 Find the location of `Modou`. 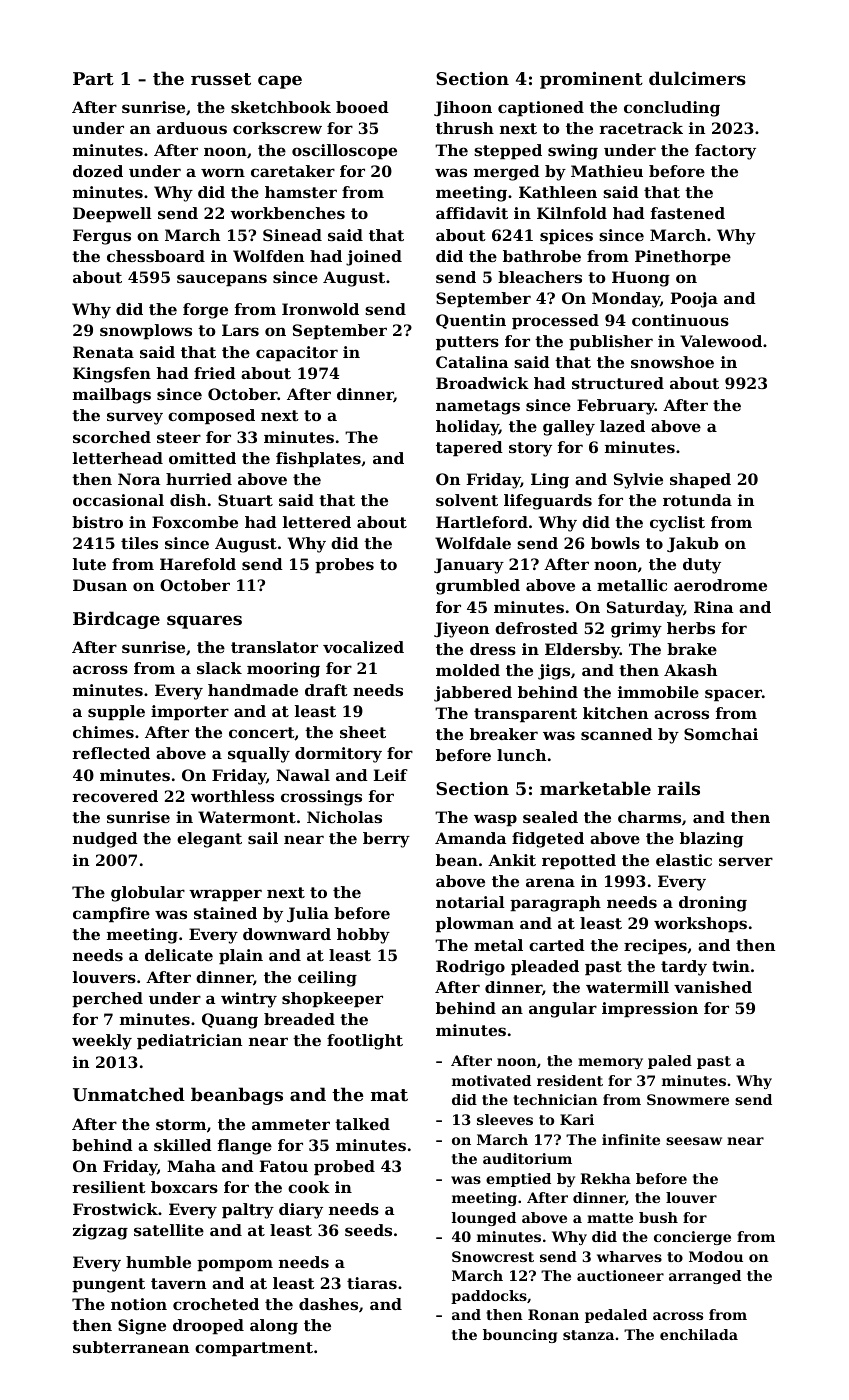

Modou is located at coordinates (716, 1256).
